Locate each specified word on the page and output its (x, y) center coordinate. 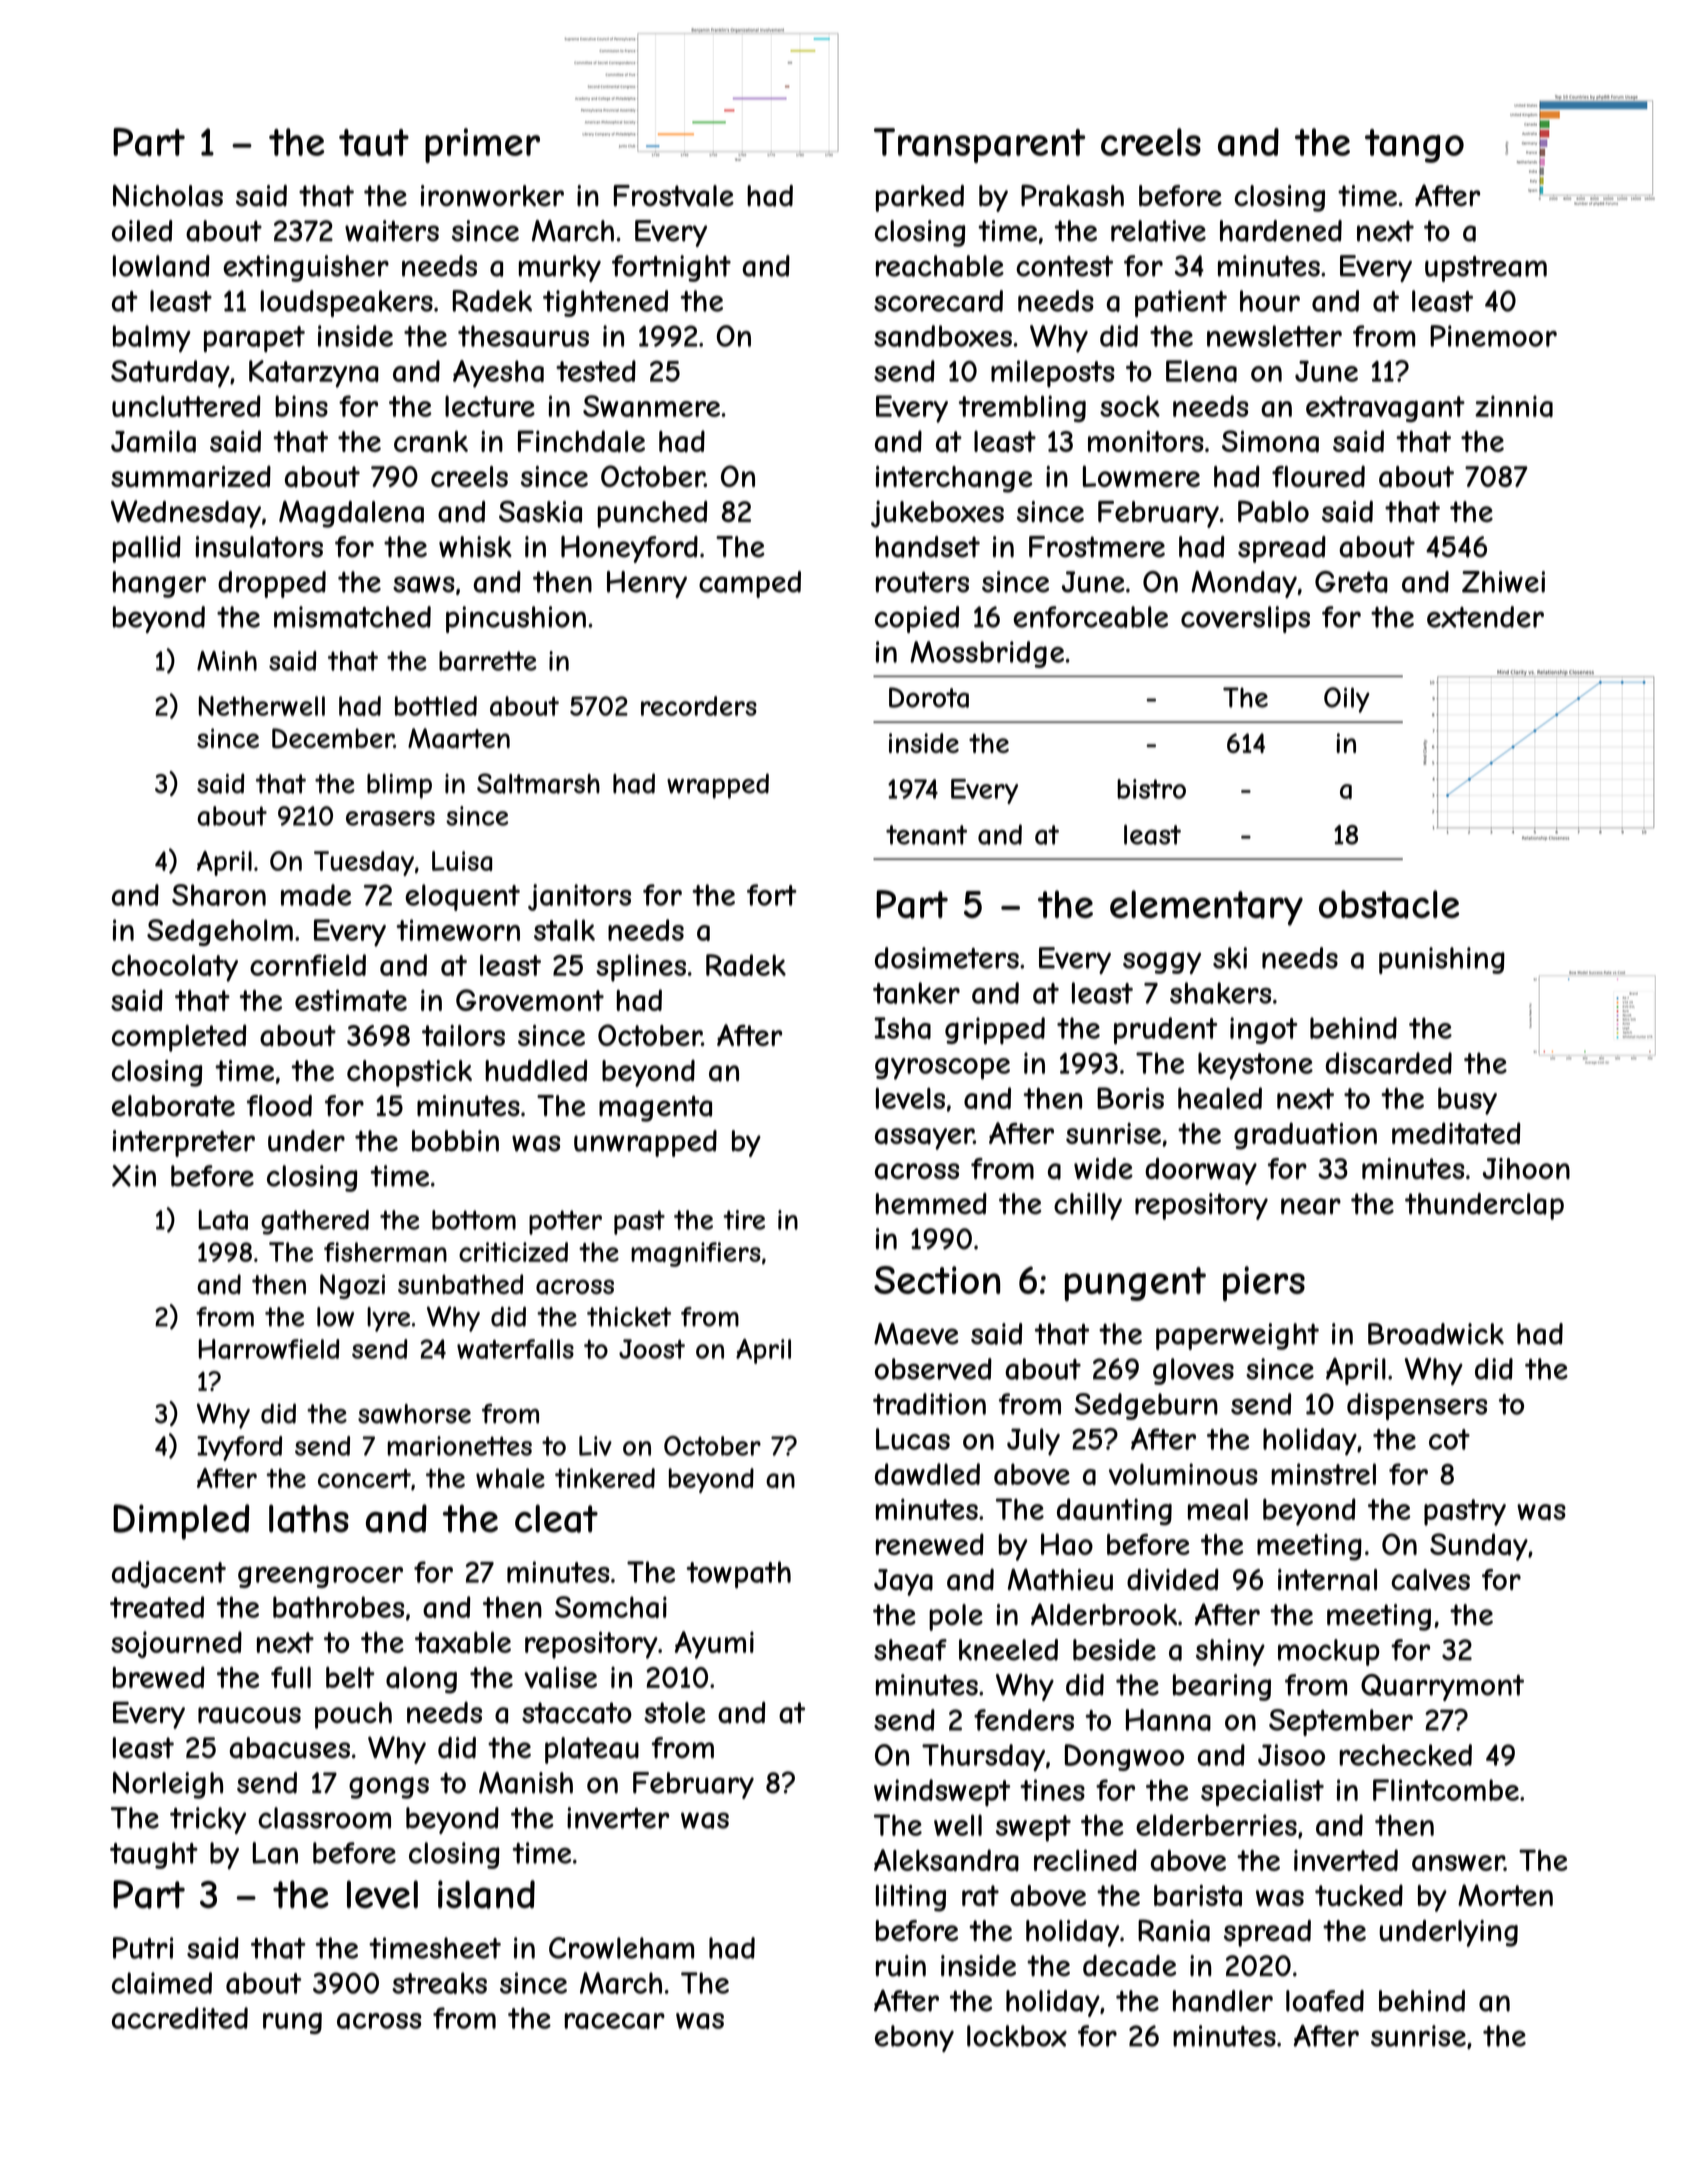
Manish (526, 1783)
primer (482, 145)
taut (374, 143)
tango (1414, 146)
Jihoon (1526, 1168)
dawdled (927, 1474)
